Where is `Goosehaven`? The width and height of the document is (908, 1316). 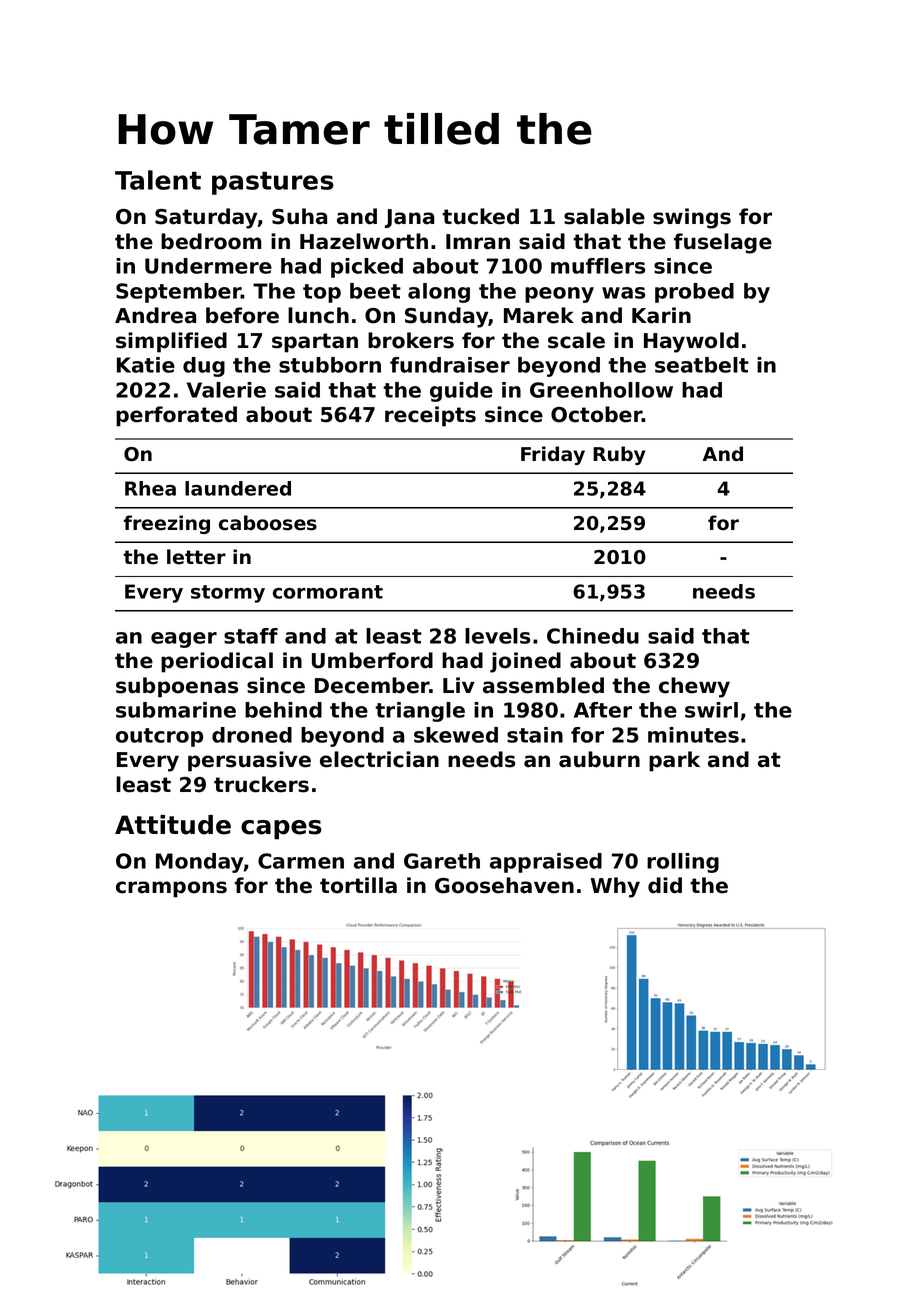 Goosehaven is located at coordinates (504, 885).
